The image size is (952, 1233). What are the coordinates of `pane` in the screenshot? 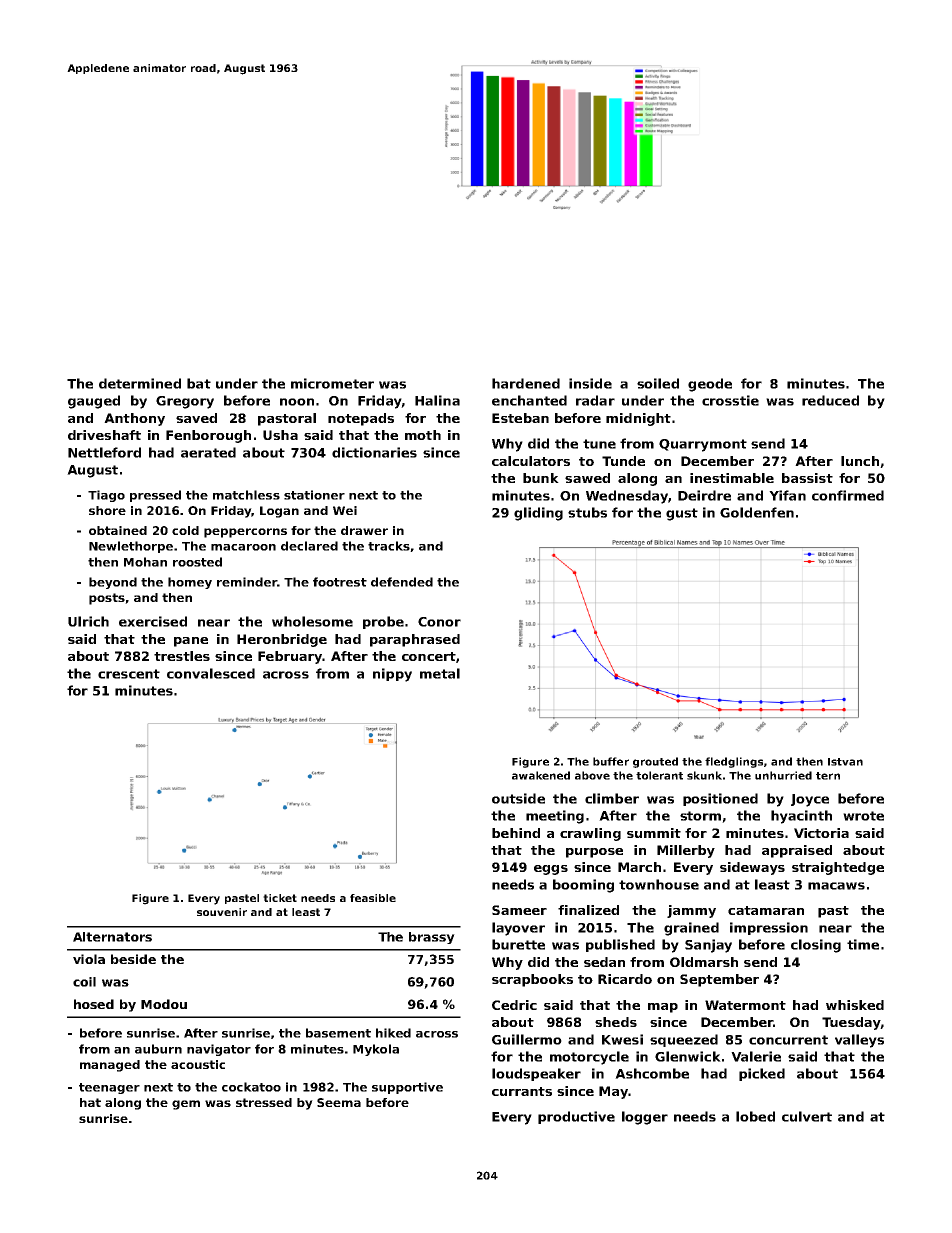 It's located at (191, 642).
